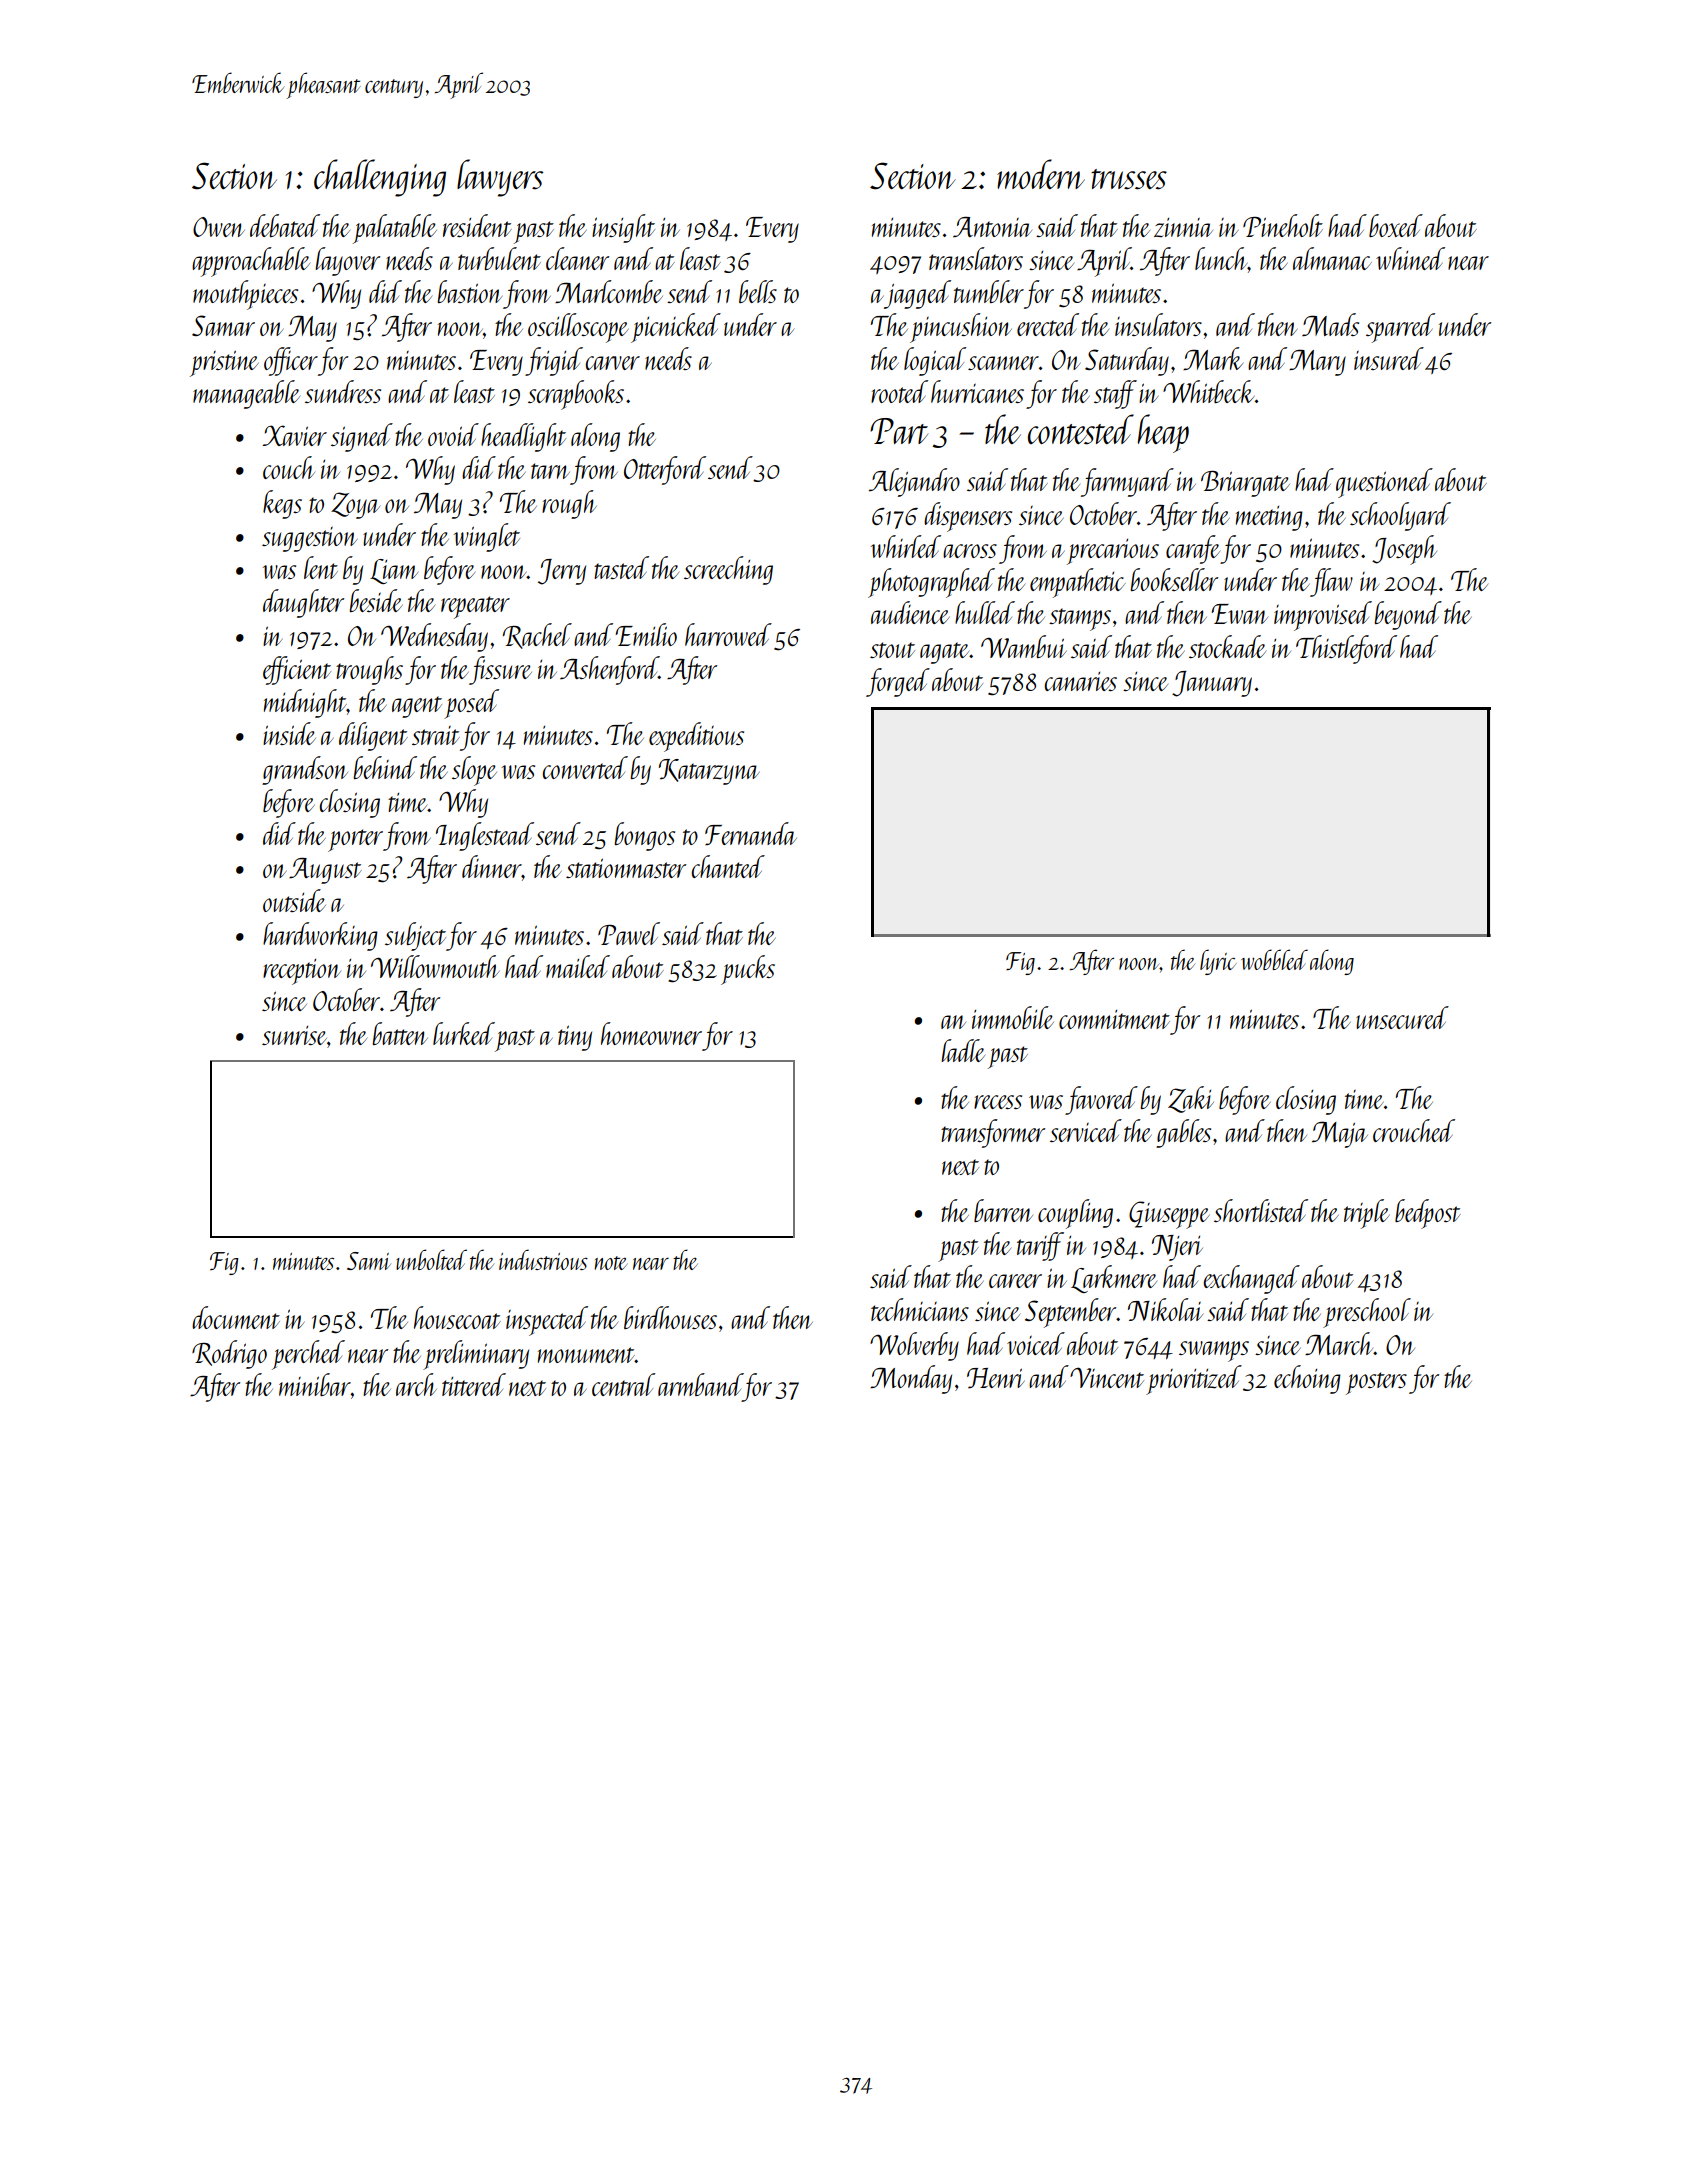 Image resolution: width=1683 pixels, height=2178 pixels. Describe the element at coordinates (996, 1378) in the document. I see `Henri` at that location.
